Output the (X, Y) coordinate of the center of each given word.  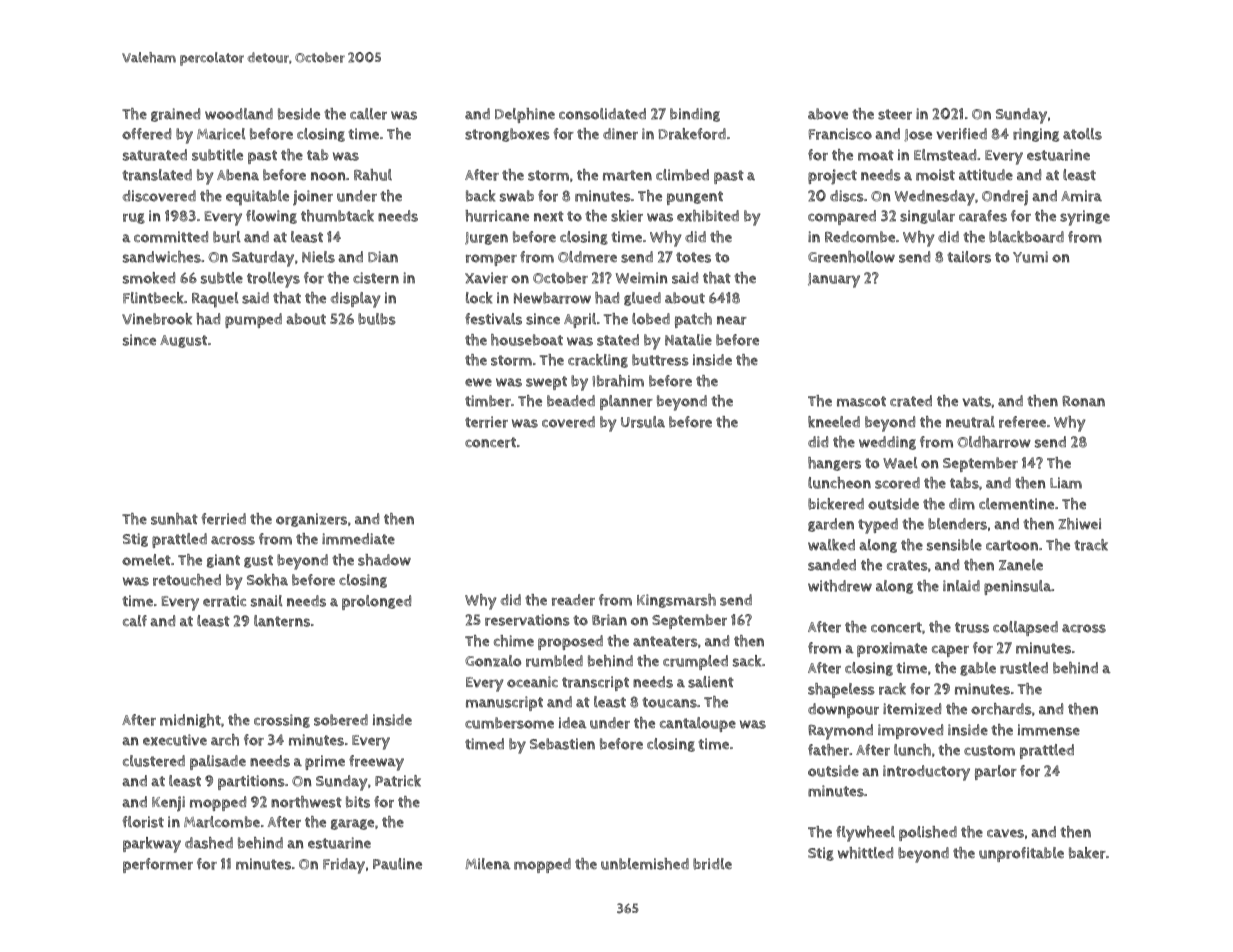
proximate (892, 649)
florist (143, 822)
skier (627, 216)
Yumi (1030, 257)
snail (267, 601)
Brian (609, 620)
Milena (488, 864)
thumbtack (337, 216)
